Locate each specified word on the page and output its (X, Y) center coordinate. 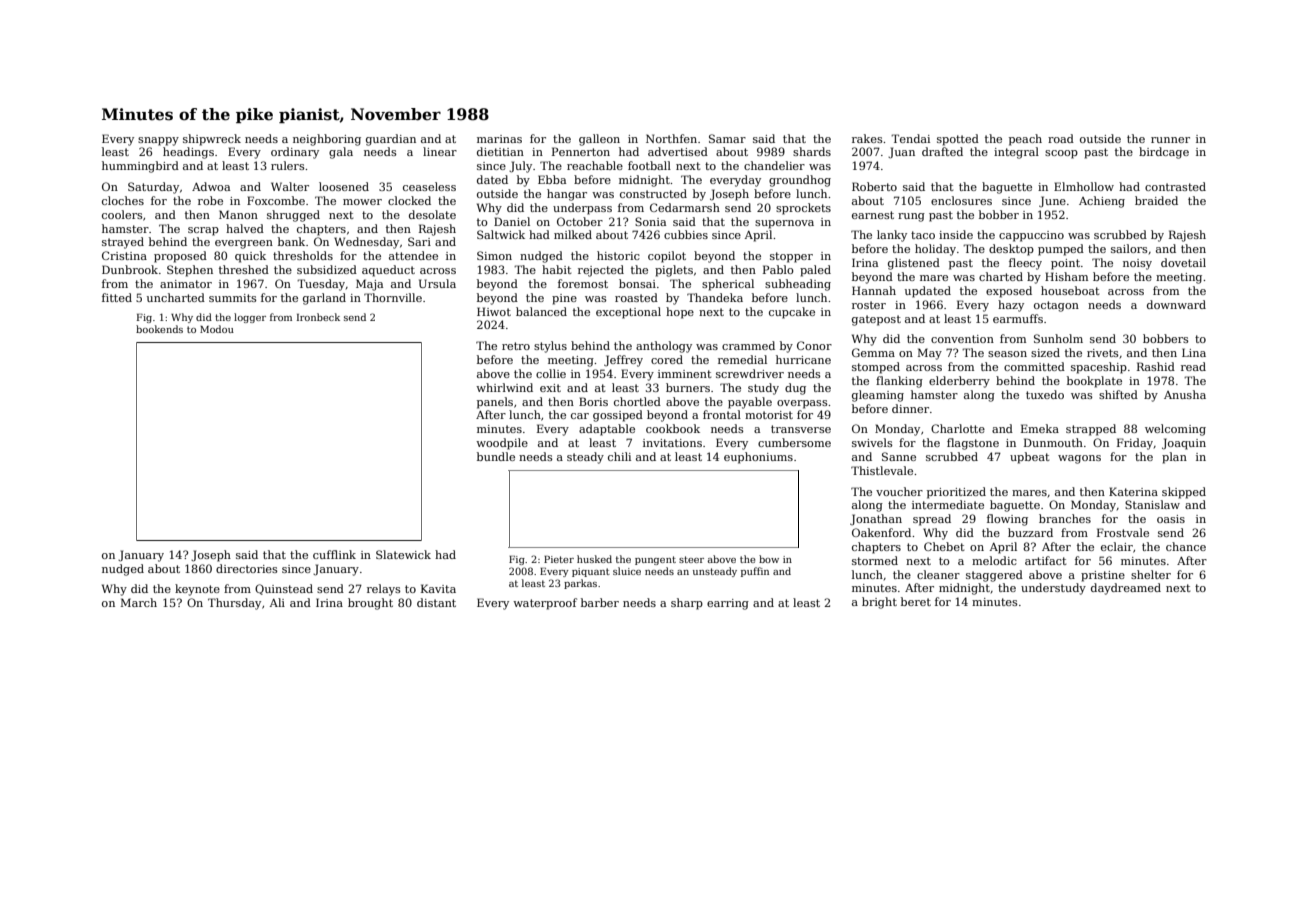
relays (384, 590)
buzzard (1030, 532)
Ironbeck (318, 317)
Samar (727, 138)
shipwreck (212, 140)
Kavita (438, 588)
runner (1170, 140)
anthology (664, 347)
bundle (496, 456)
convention (962, 339)
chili (619, 456)
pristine (1103, 576)
